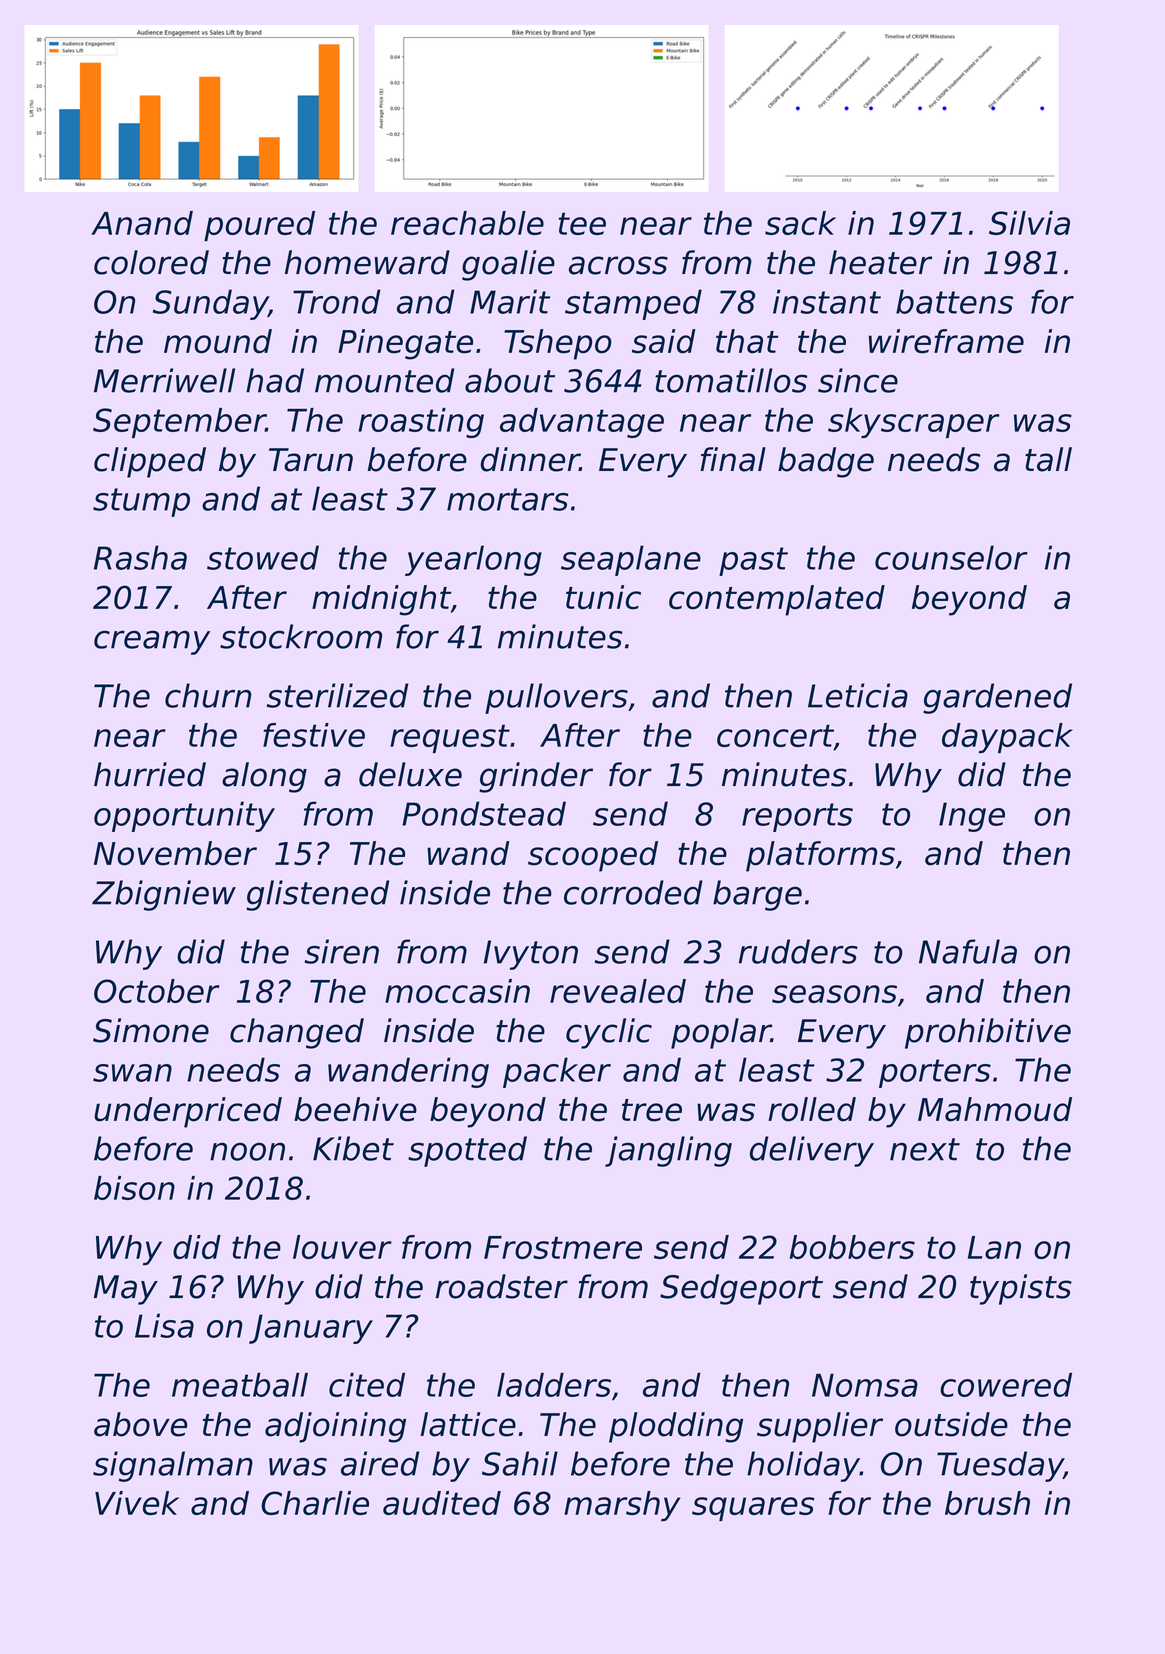 This document has height=1654, width=1165. What do you see at coordinates (142, 223) in the document?
I see `Anand` at bounding box center [142, 223].
